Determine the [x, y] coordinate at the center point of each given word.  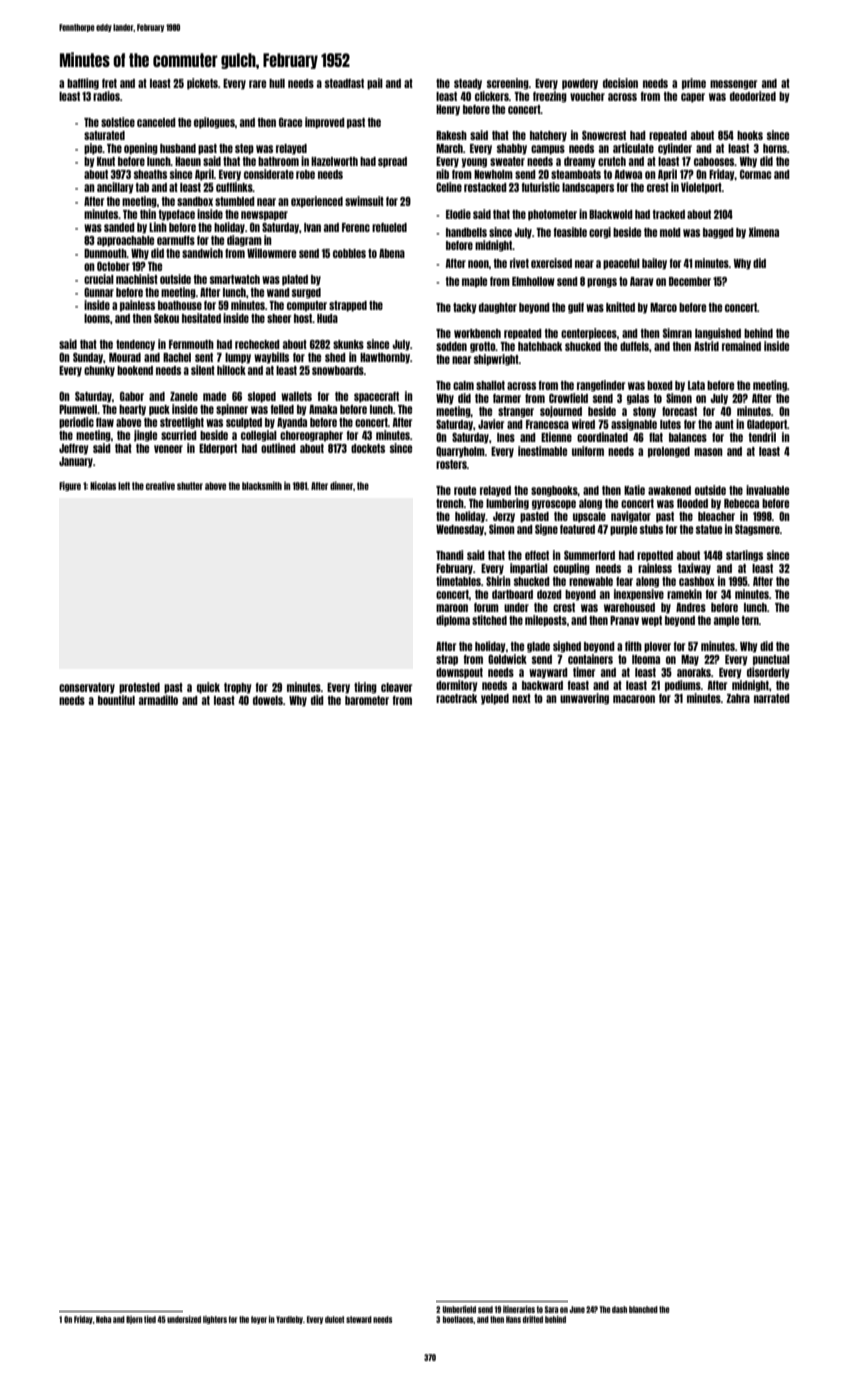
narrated [772, 698]
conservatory [87, 688]
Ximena [764, 232]
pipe [93, 149]
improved [325, 123]
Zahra [738, 698]
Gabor [132, 396]
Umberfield [459, 1309]
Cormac [756, 174]
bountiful [116, 700]
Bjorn [134, 1320]
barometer [367, 700]
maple [474, 282]
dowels [268, 700]
